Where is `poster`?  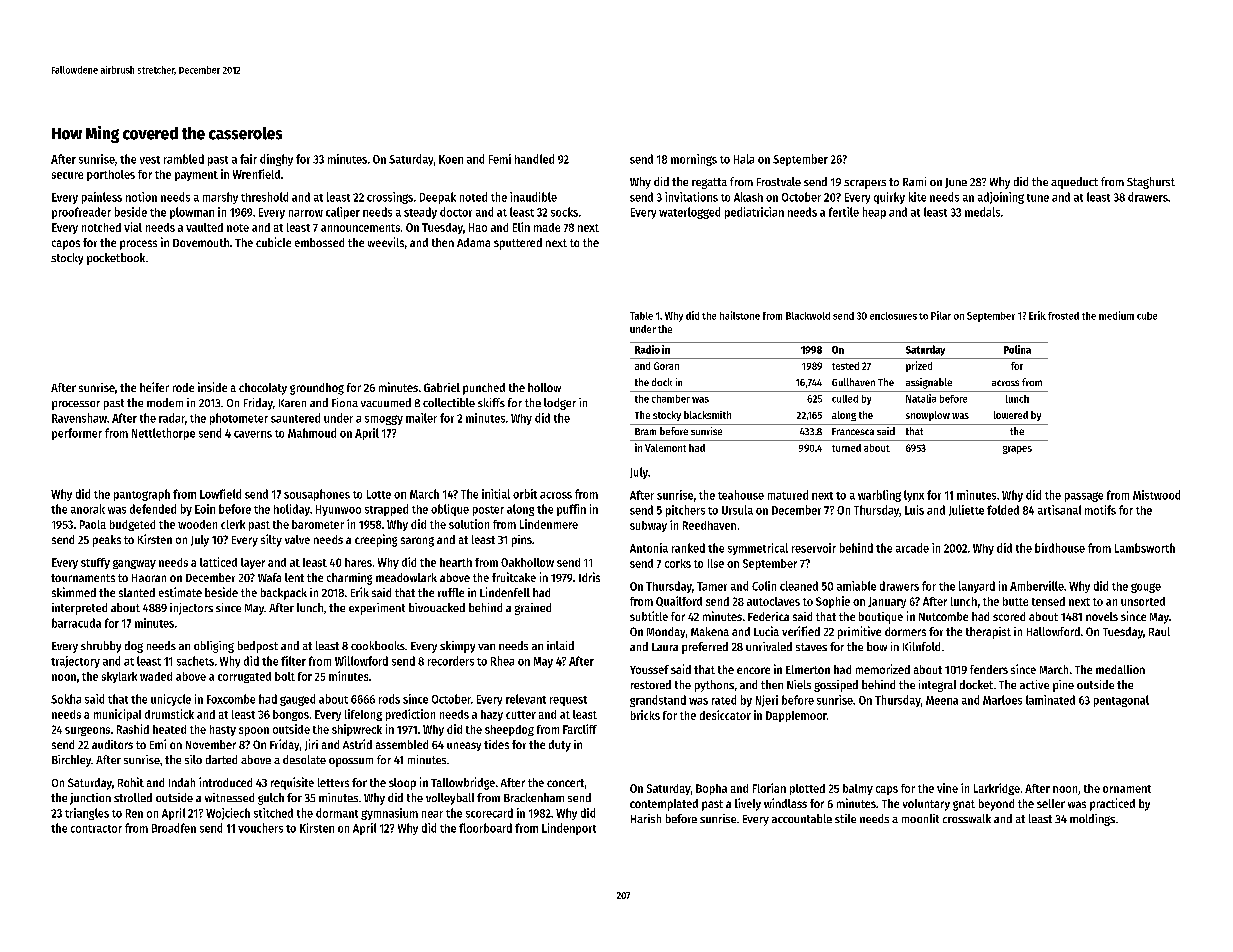 poster is located at coordinates (488, 511).
